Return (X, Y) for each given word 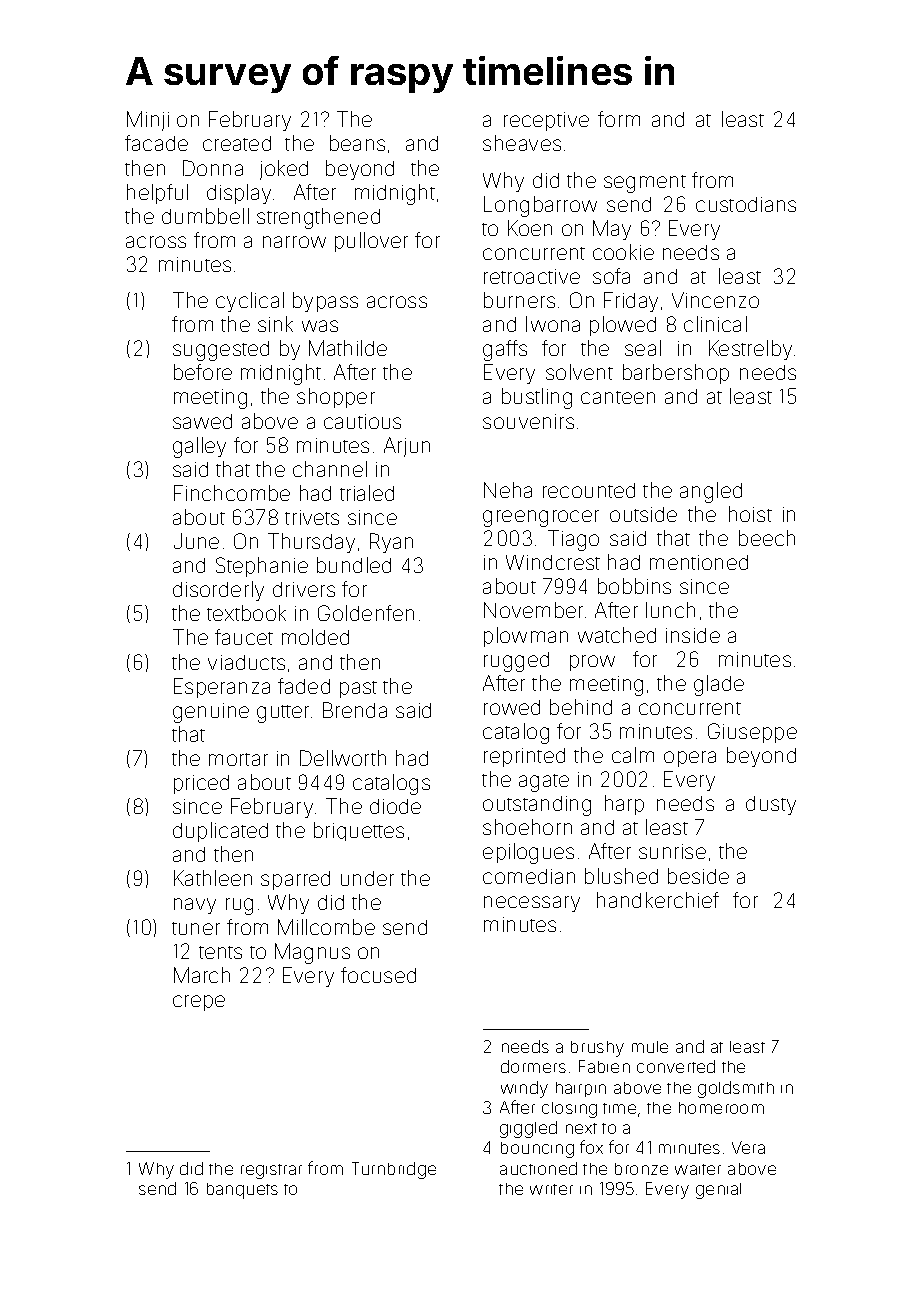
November (533, 610)
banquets (242, 1191)
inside (693, 635)
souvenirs (528, 421)
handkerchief (658, 900)
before (203, 372)
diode (395, 806)
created (237, 143)
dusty (771, 805)
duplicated (220, 832)
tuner (196, 928)
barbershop (676, 374)
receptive (546, 121)
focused (378, 975)
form (619, 119)
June (196, 541)
